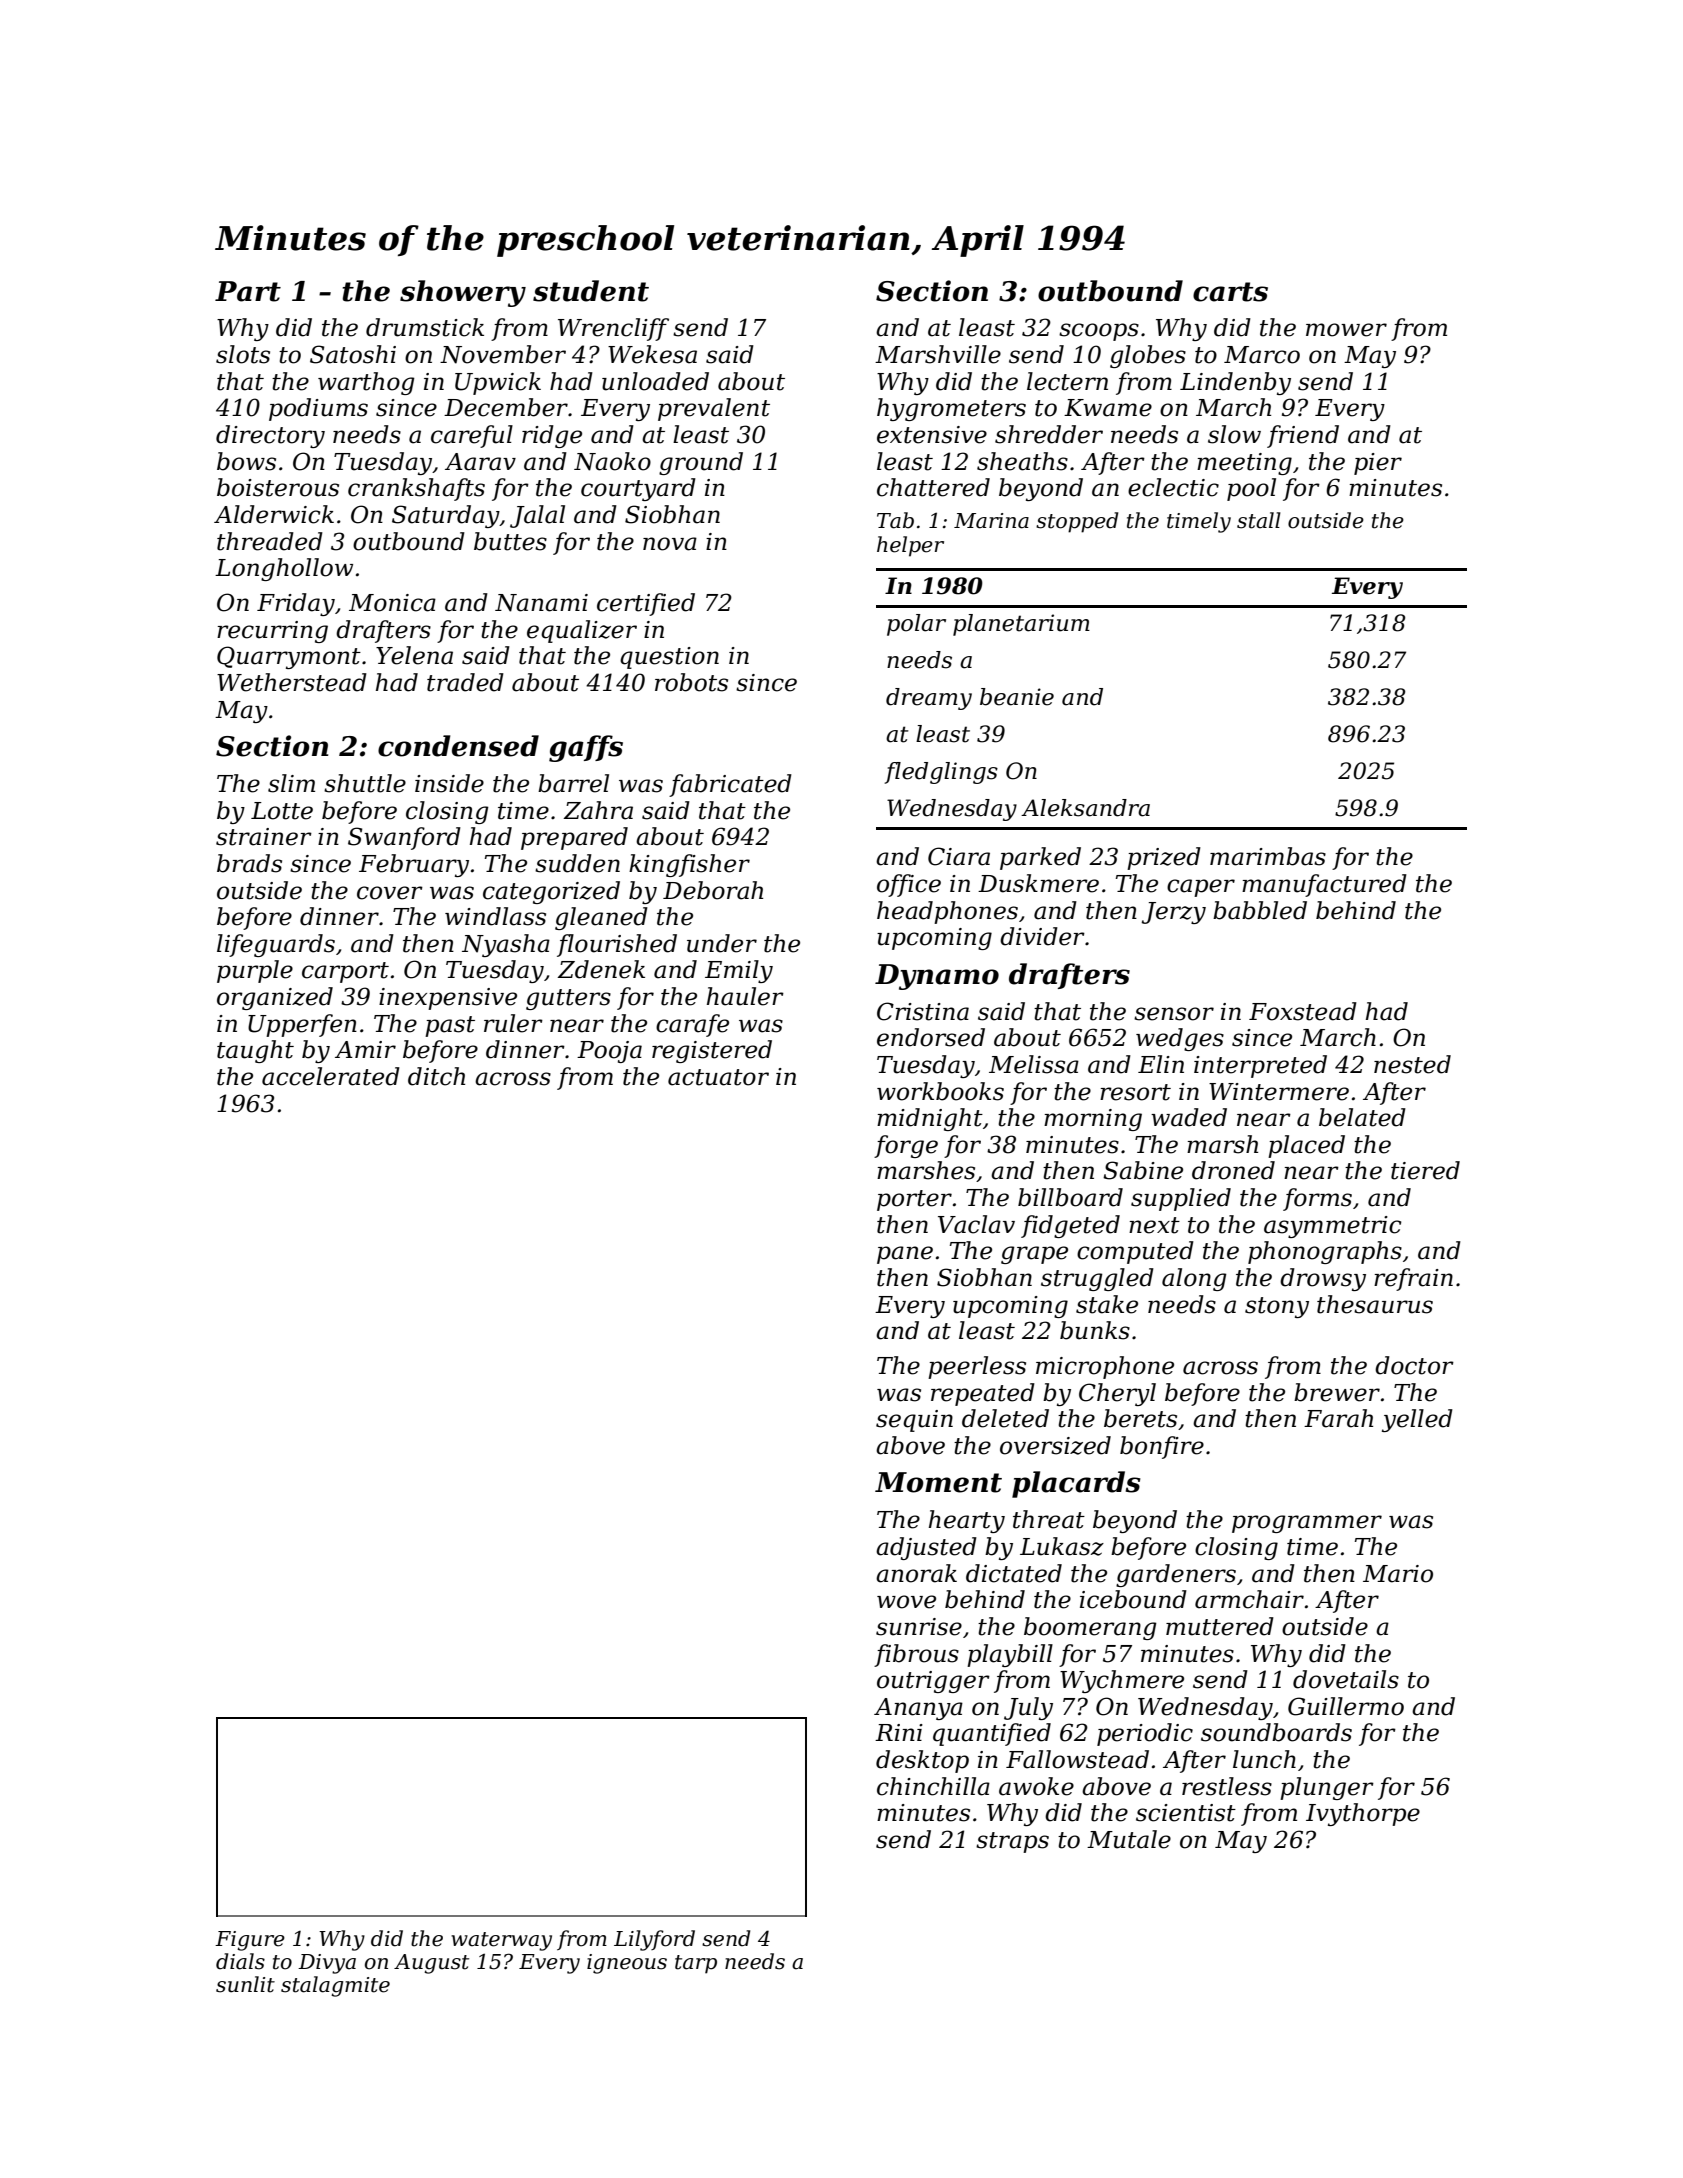 The height and width of the screenshot is (2178, 1683). Describe the element at coordinates (243, 354) in the screenshot. I see `slots` at that location.
